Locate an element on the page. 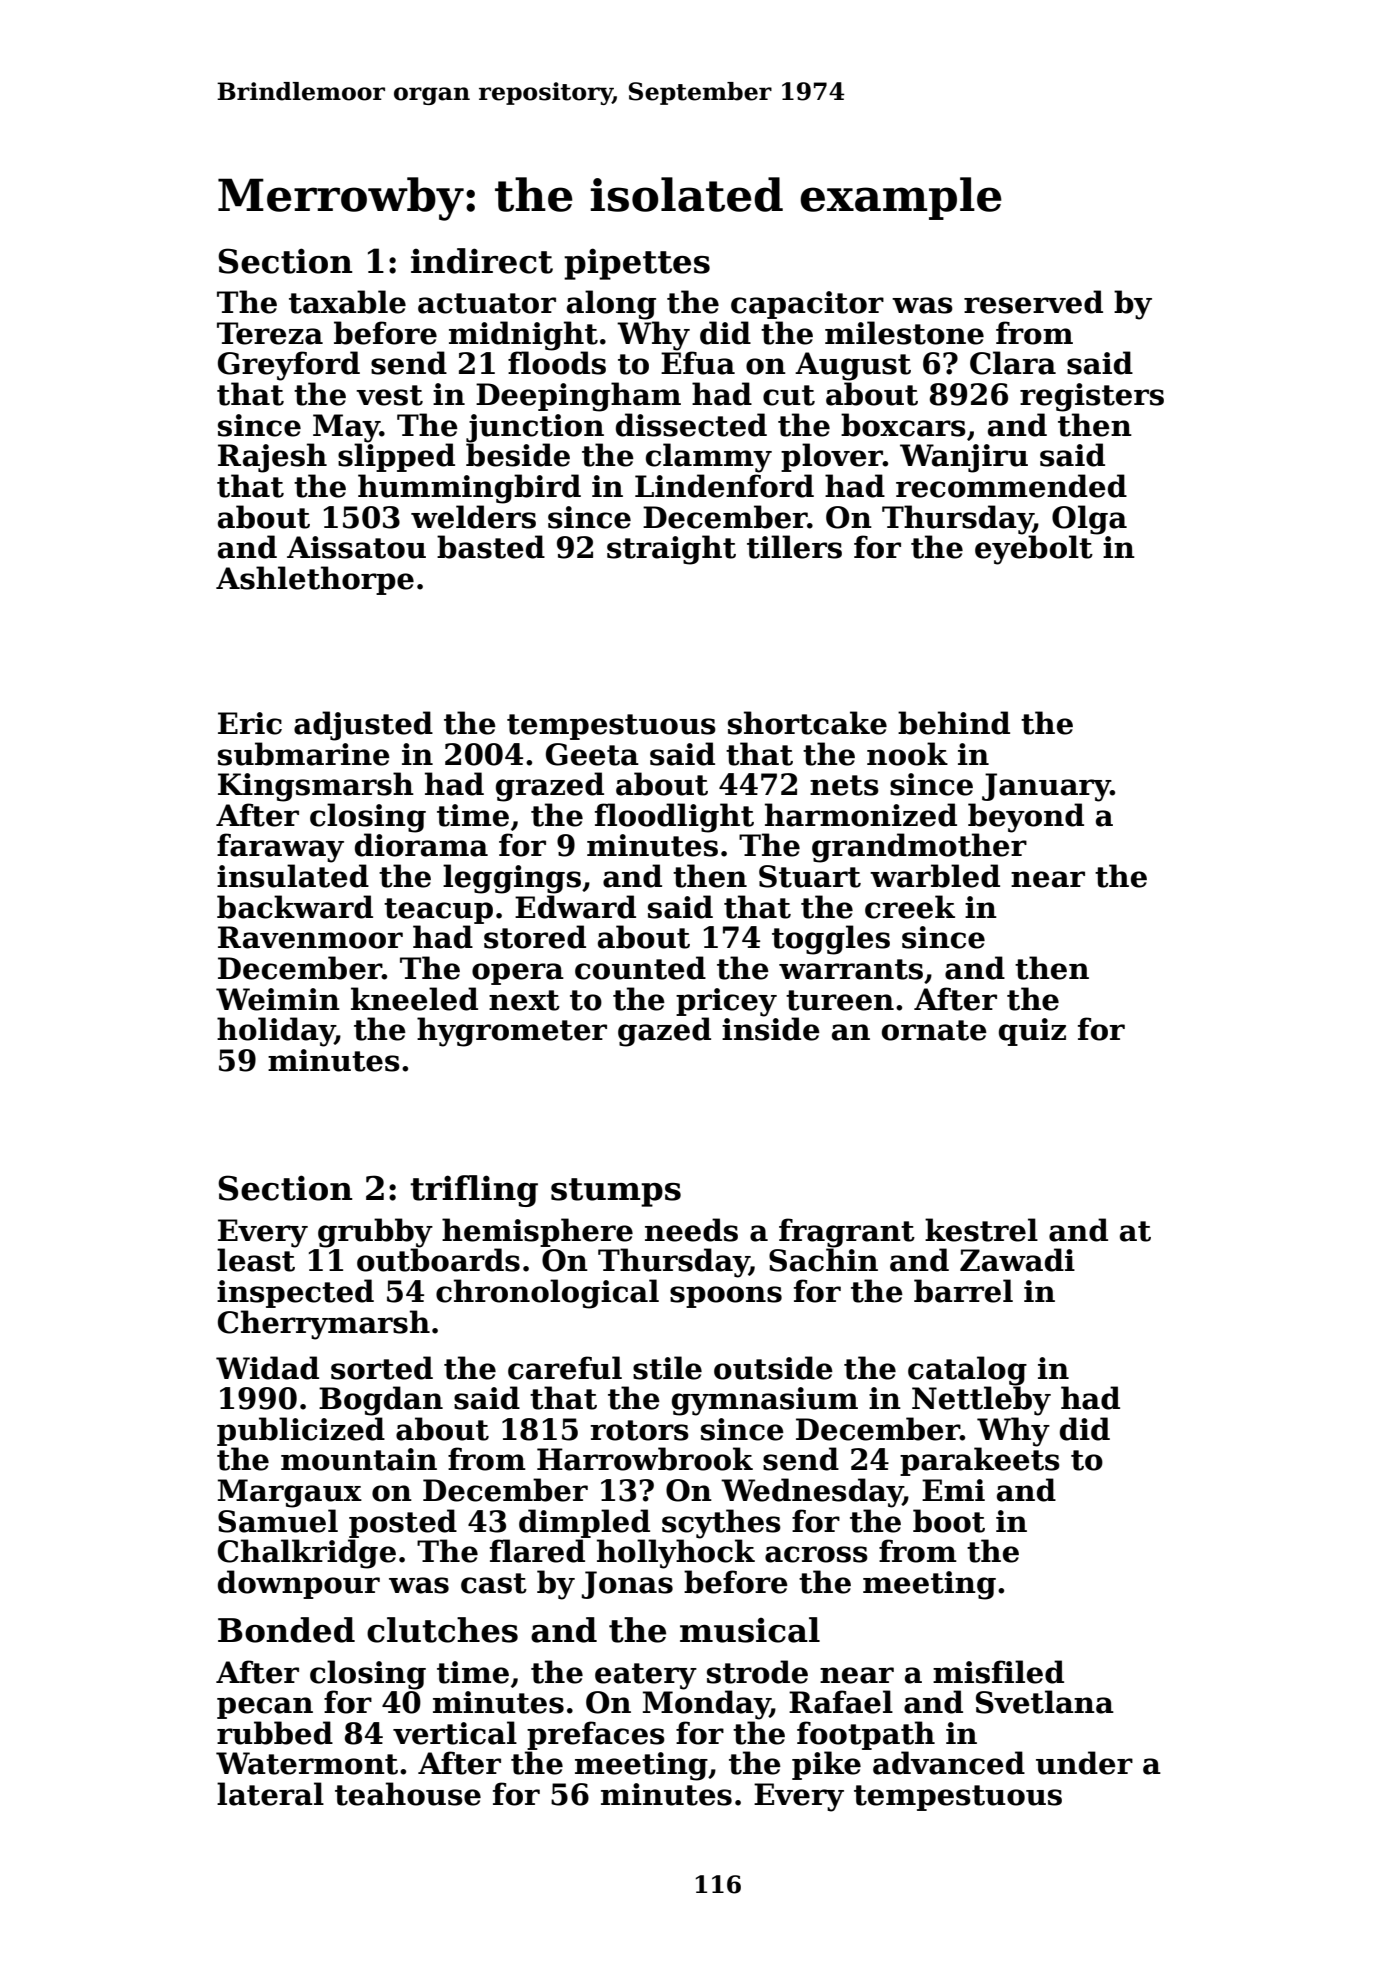 Image resolution: width=1386 pixels, height=1969 pixels. Tereza is located at coordinates (270, 333).
